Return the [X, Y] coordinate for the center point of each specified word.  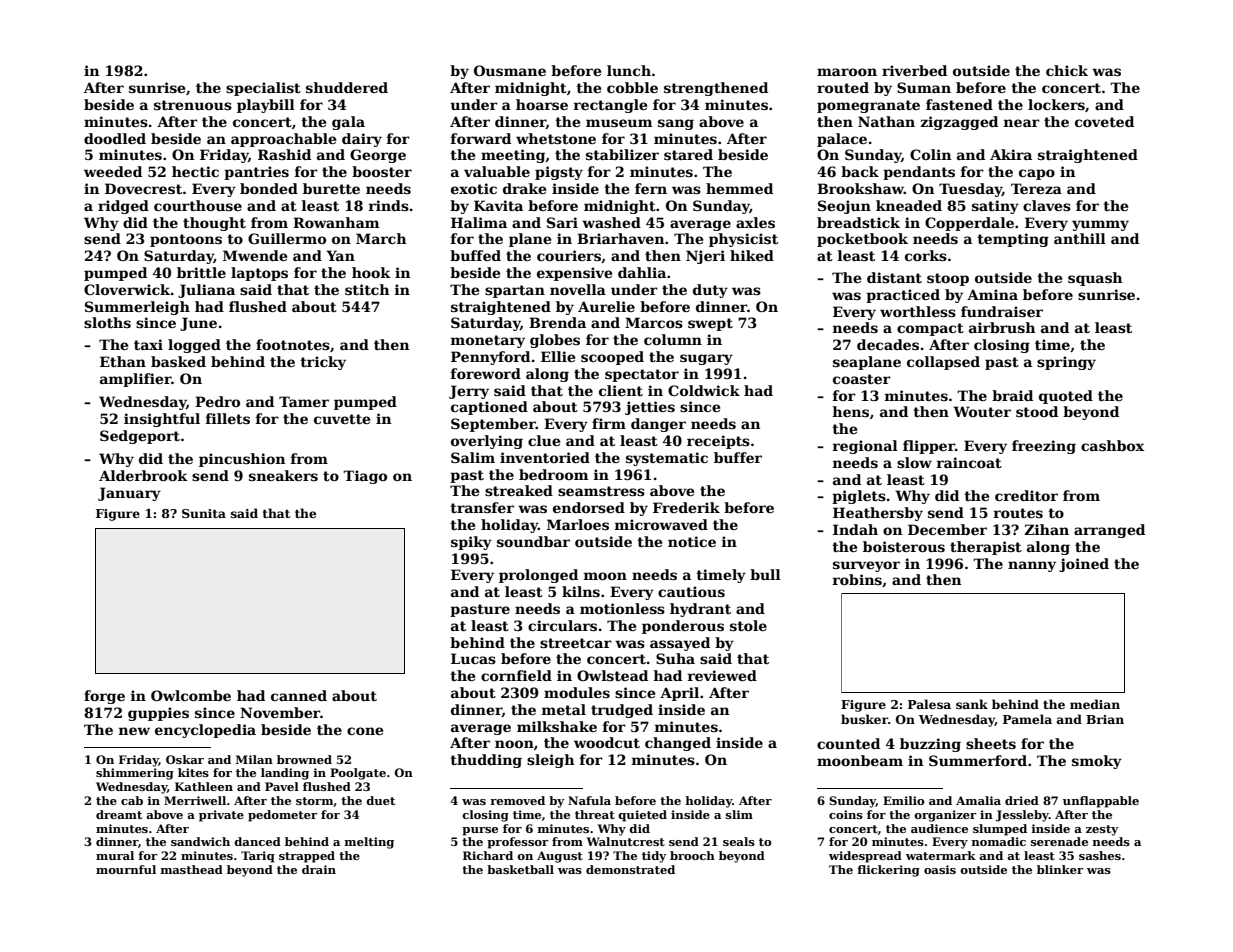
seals [739, 841]
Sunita [204, 513]
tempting [1013, 240]
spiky [471, 543]
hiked [752, 255]
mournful [126, 869]
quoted [1066, 397]
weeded [113, 171]
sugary [706, 359]
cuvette [342, 419]
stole [748, 625]
